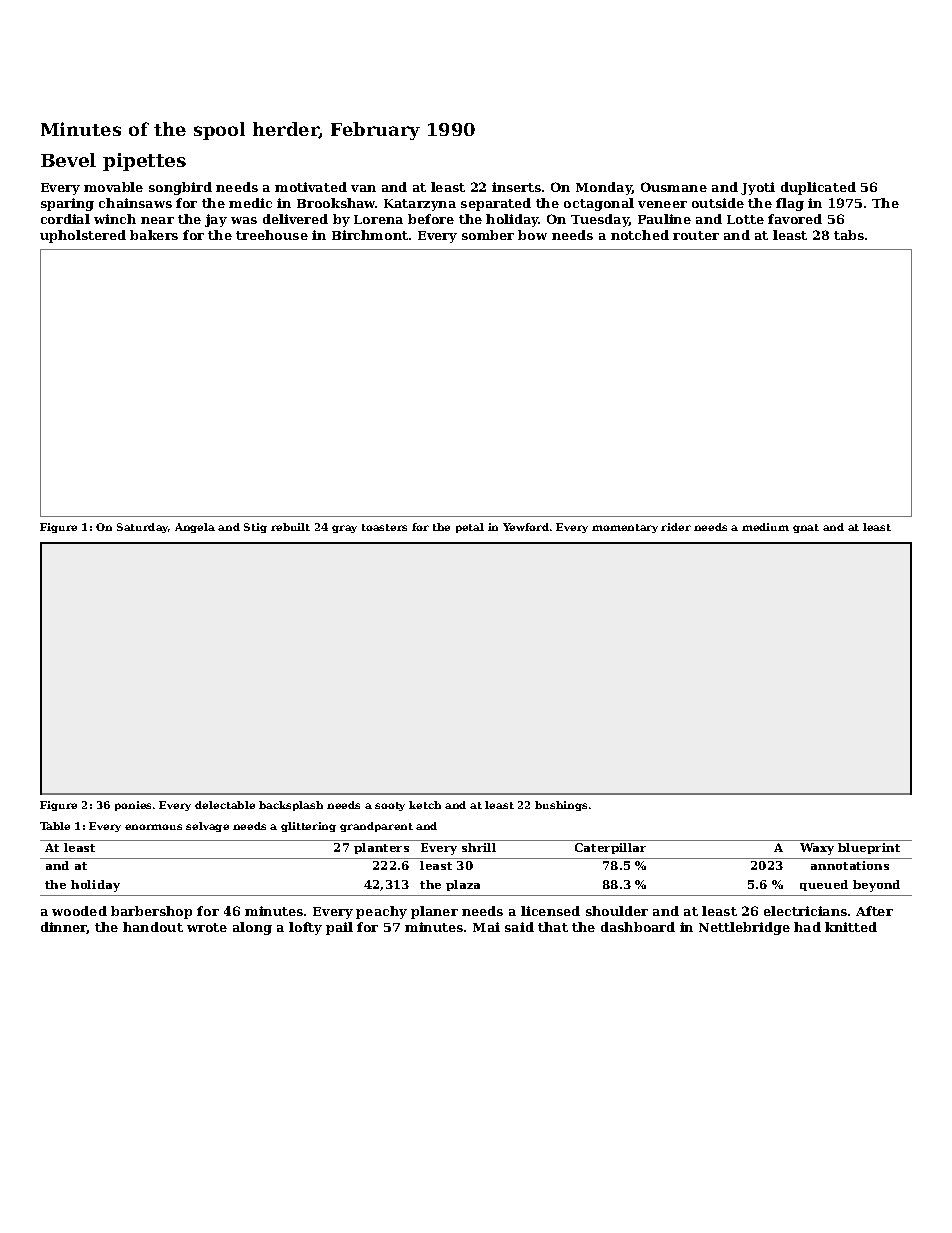 The image size is (952, 1233). Describe the element at coordinates (640, 235) in the document. I see `notched` at that location.
